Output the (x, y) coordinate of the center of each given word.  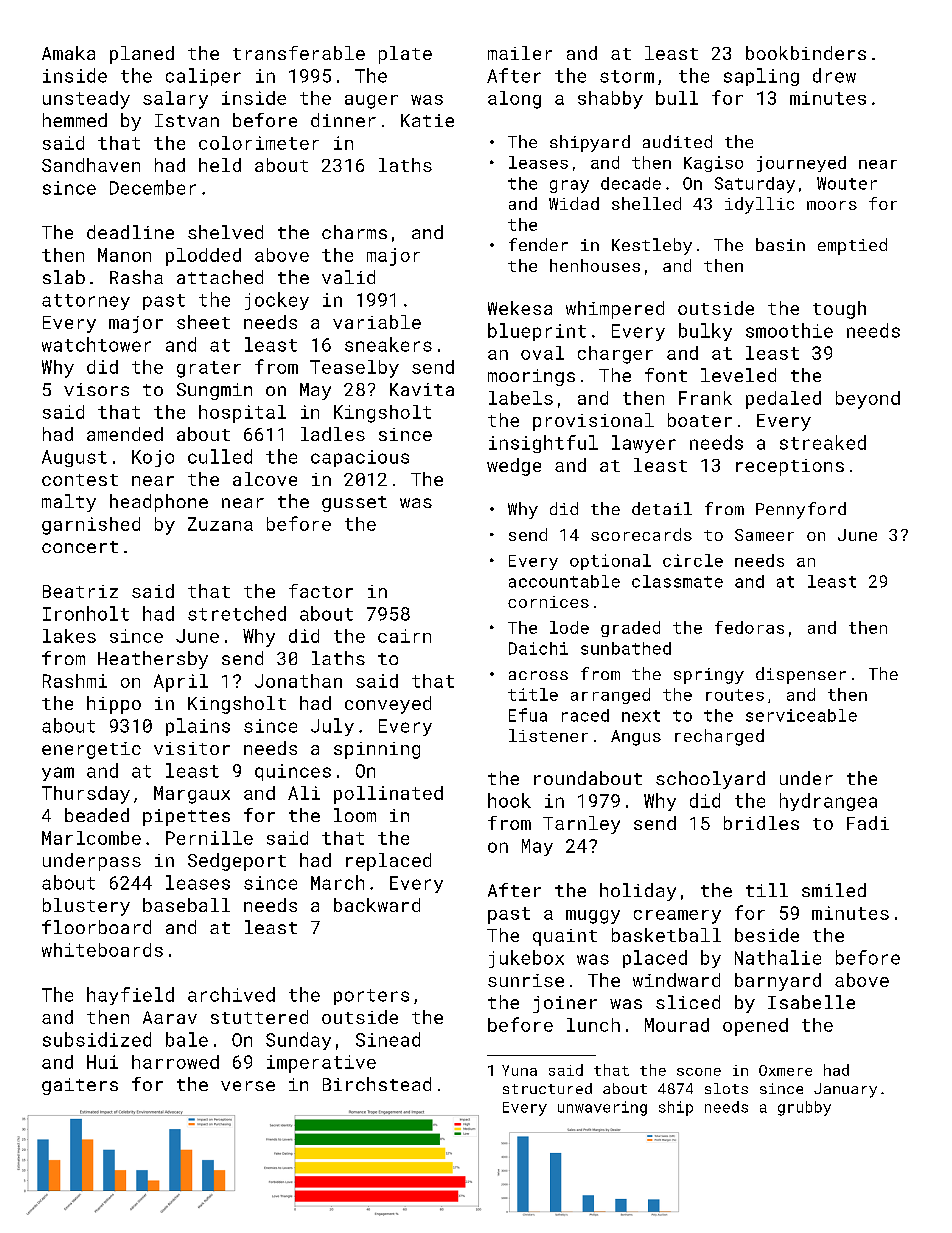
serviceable (801, 715)
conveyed (388, 705)
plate (405, 55)
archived (231, 994)
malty (69, 503)
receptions (790, 467)
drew (834, 75)
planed (142, 55)
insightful (543, 444)
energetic (91, 750)
